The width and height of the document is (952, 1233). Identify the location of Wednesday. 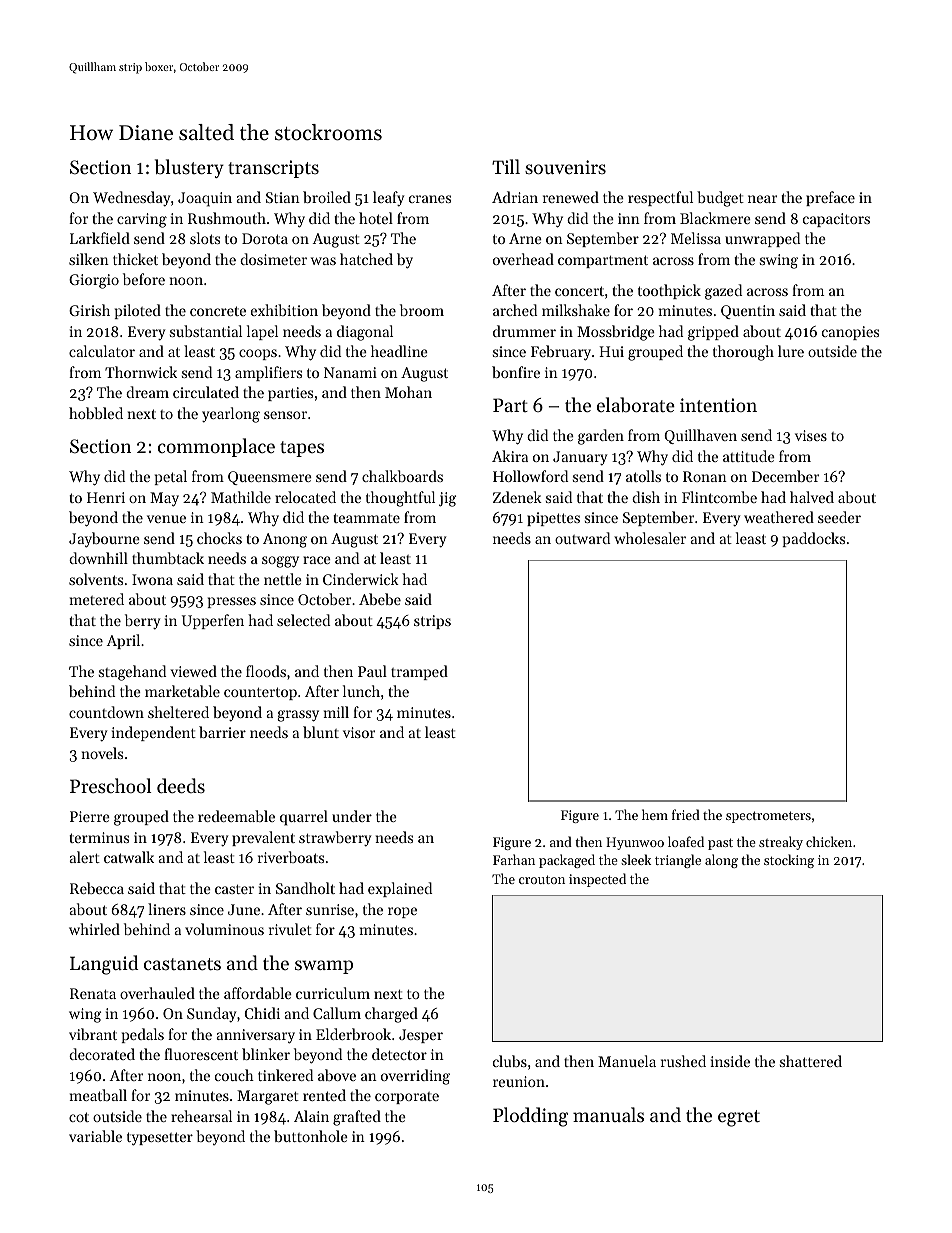
(131, 199).
